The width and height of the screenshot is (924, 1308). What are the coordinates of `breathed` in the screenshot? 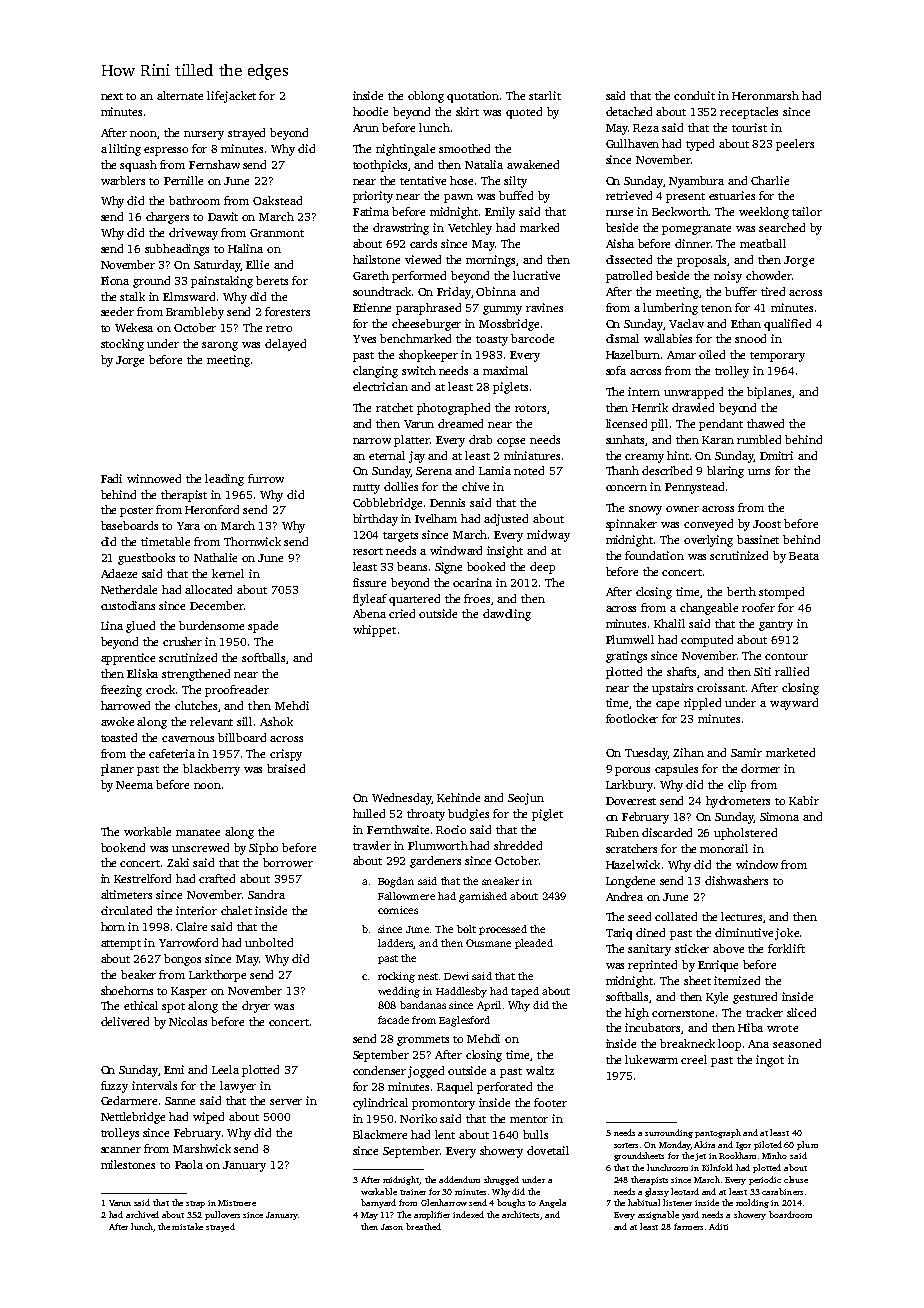 It's located at (423, 1226).
